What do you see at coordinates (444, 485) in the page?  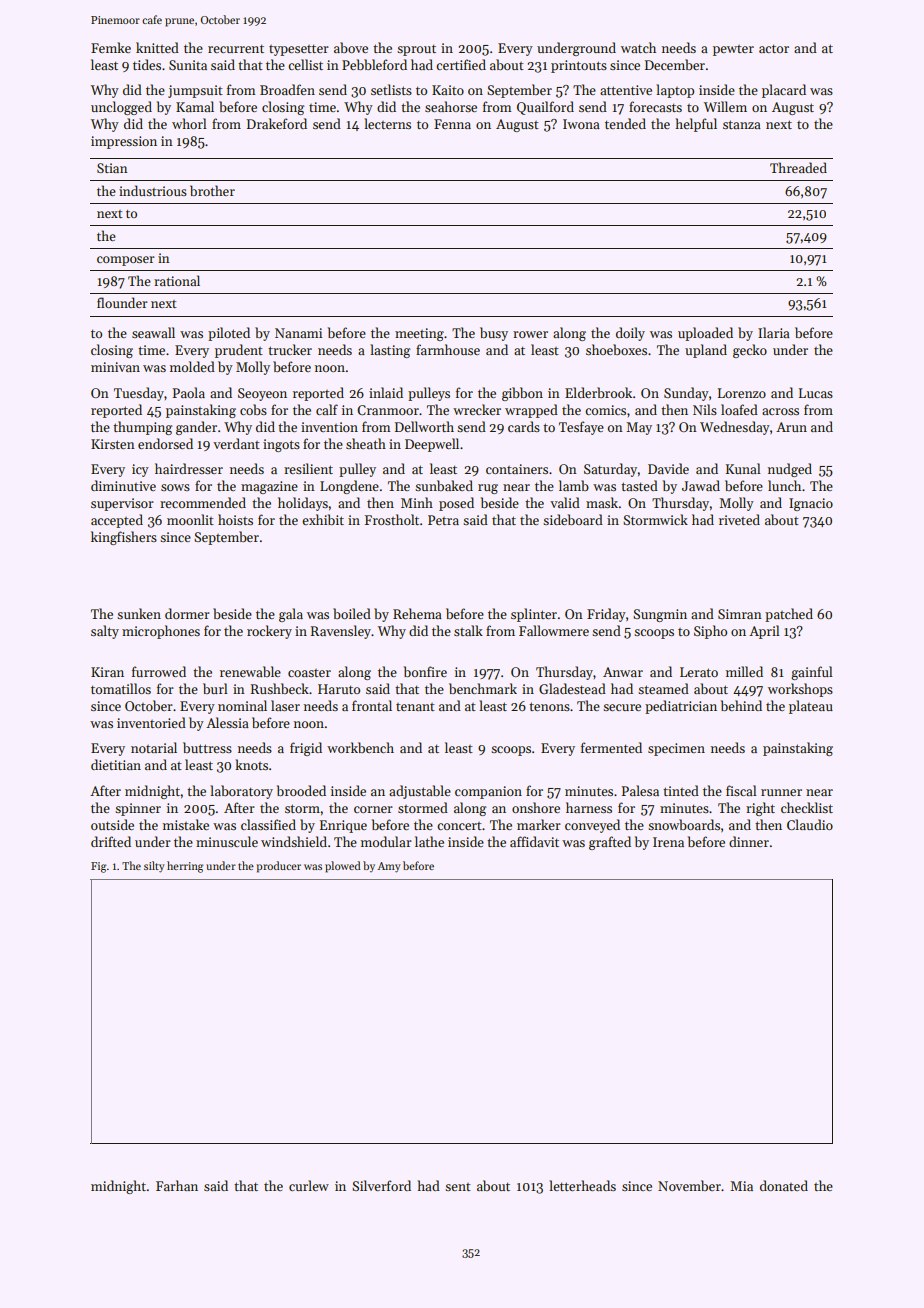 I see `sunbaked` at bounding box center [444, 485].
